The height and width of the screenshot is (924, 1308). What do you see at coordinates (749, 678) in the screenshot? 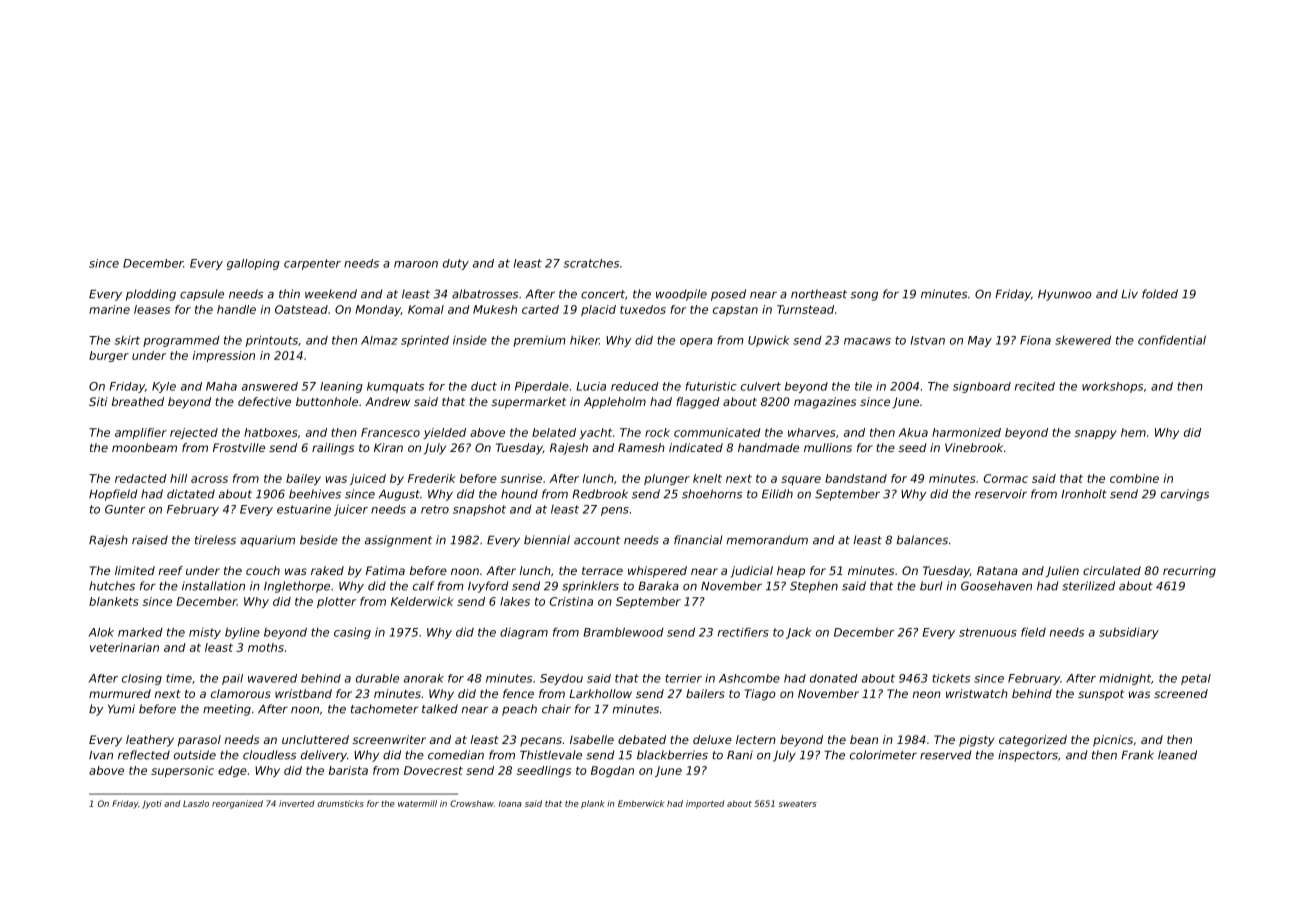
I see `Ashcombe` at bounding box center [749, 678].
